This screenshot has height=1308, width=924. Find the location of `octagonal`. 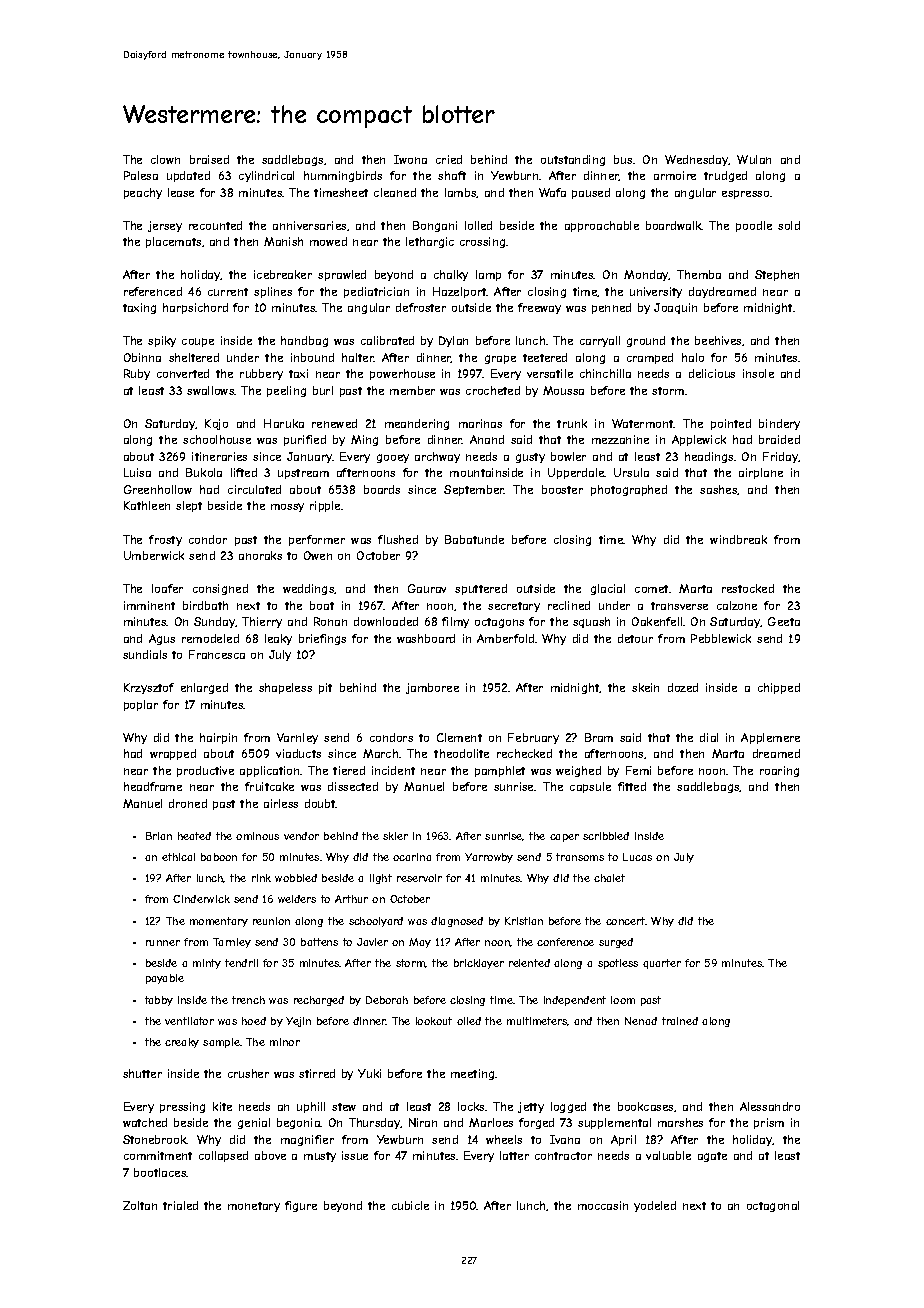

octagonal is located at coordinates (773, 1206).
